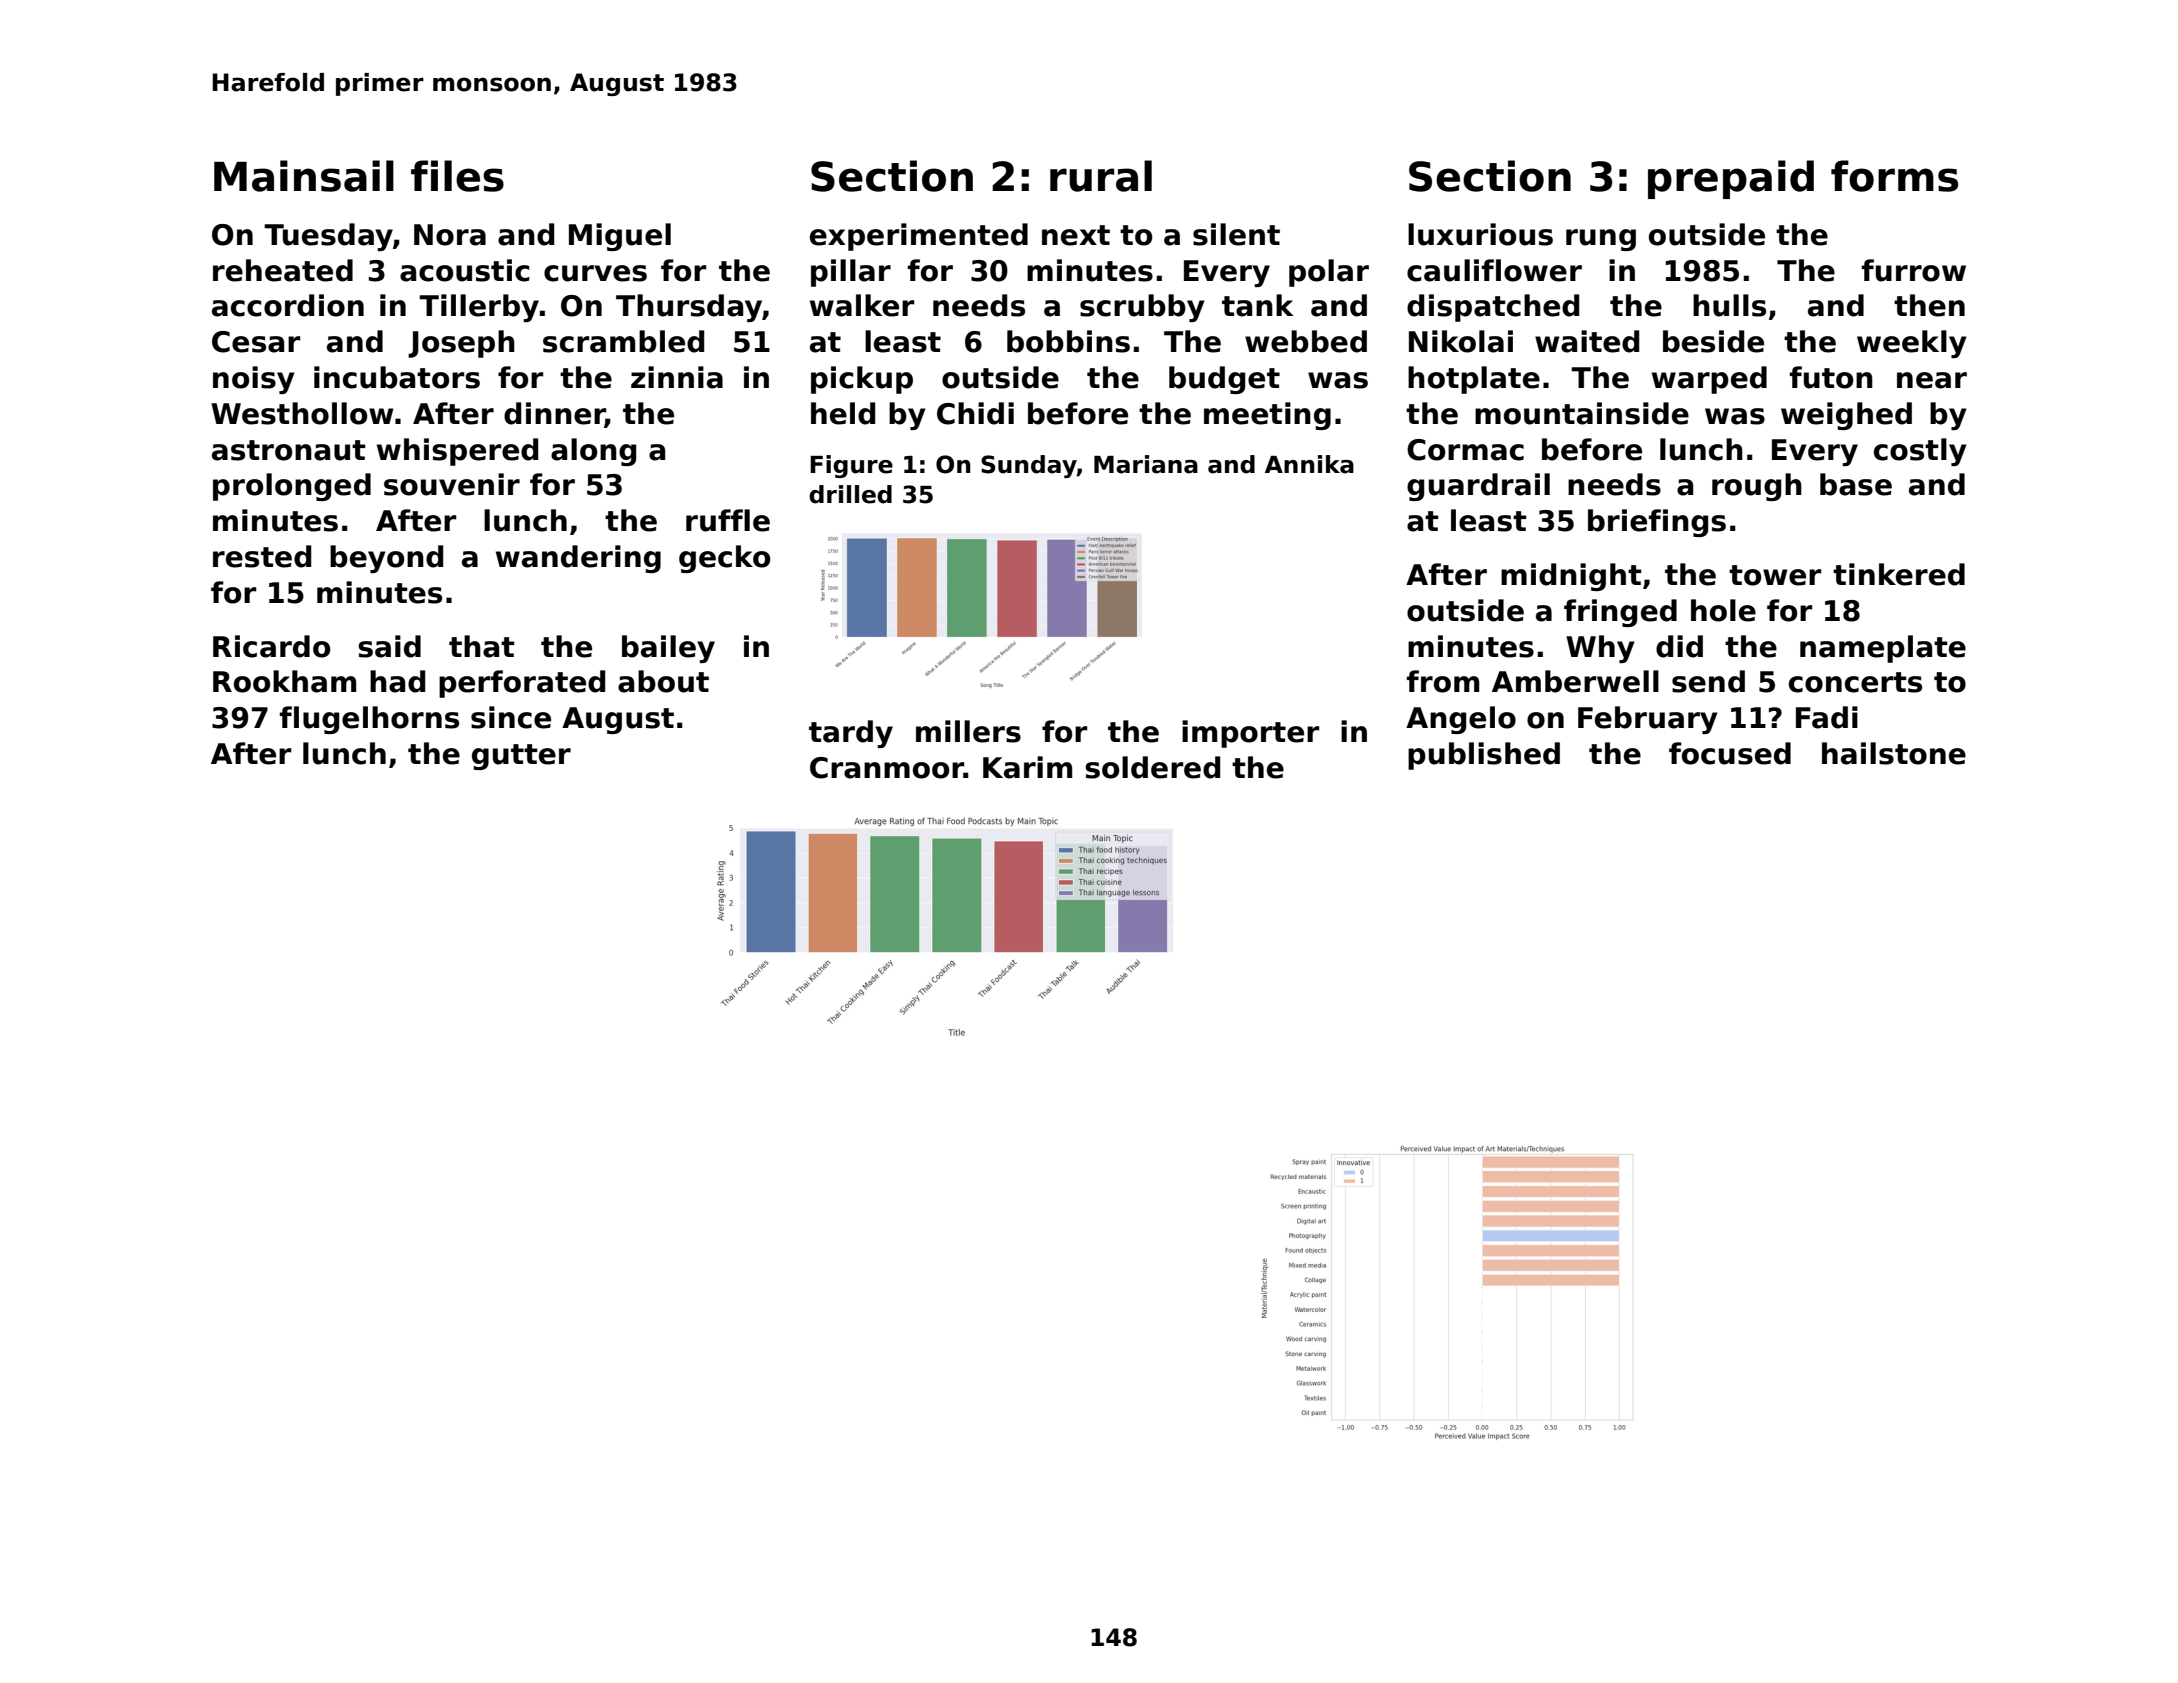 This page has width=2178, height=1683. I want to click on gutter, so click(521, 757).
